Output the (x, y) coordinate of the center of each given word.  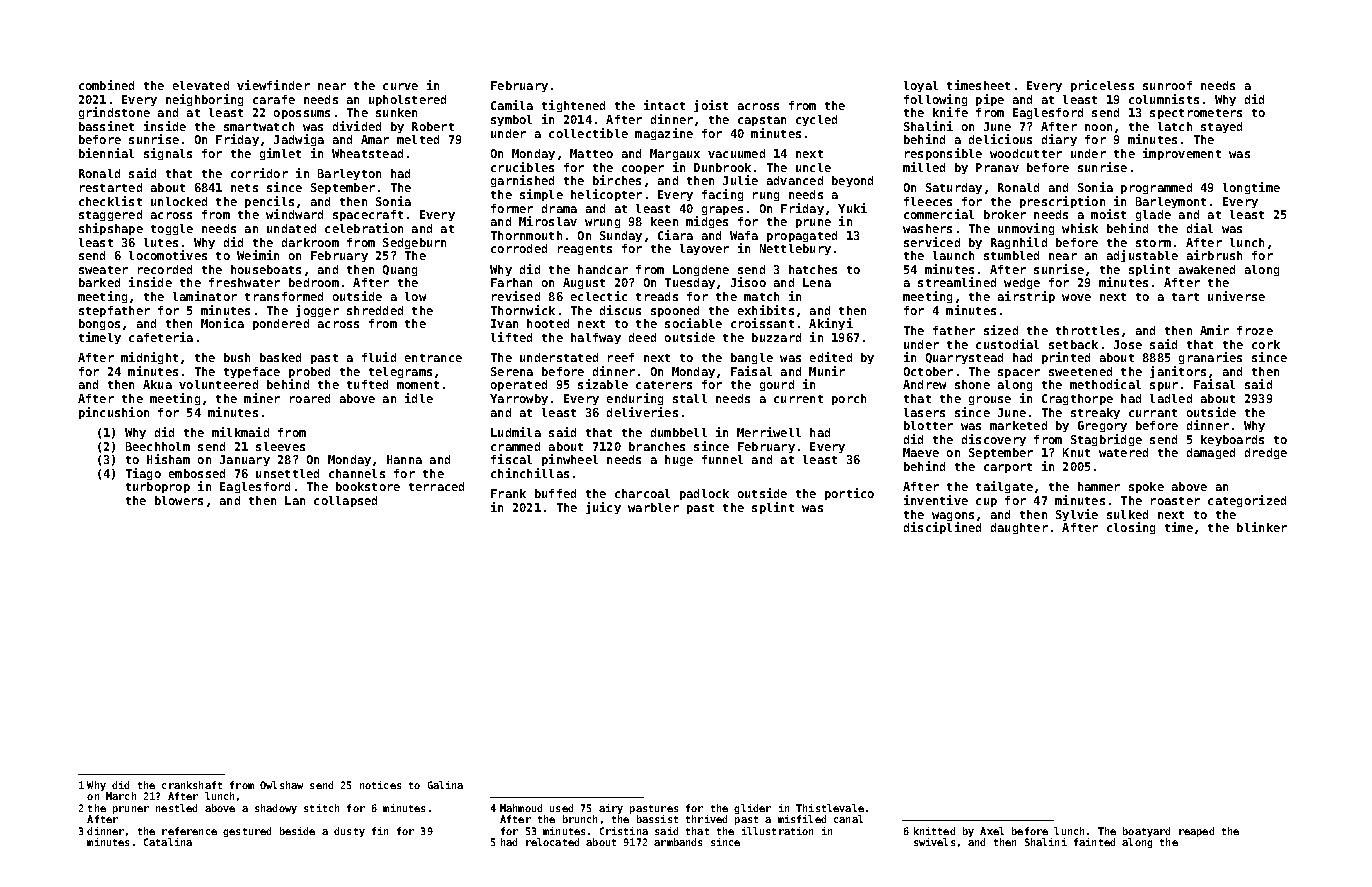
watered (1123, 452)
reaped (1196, 832)
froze (1255, 330)
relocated (552, 842)
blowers (179, 500)
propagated (802, 236)
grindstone (114, 113)
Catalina (168, 842)
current (798, 399)
